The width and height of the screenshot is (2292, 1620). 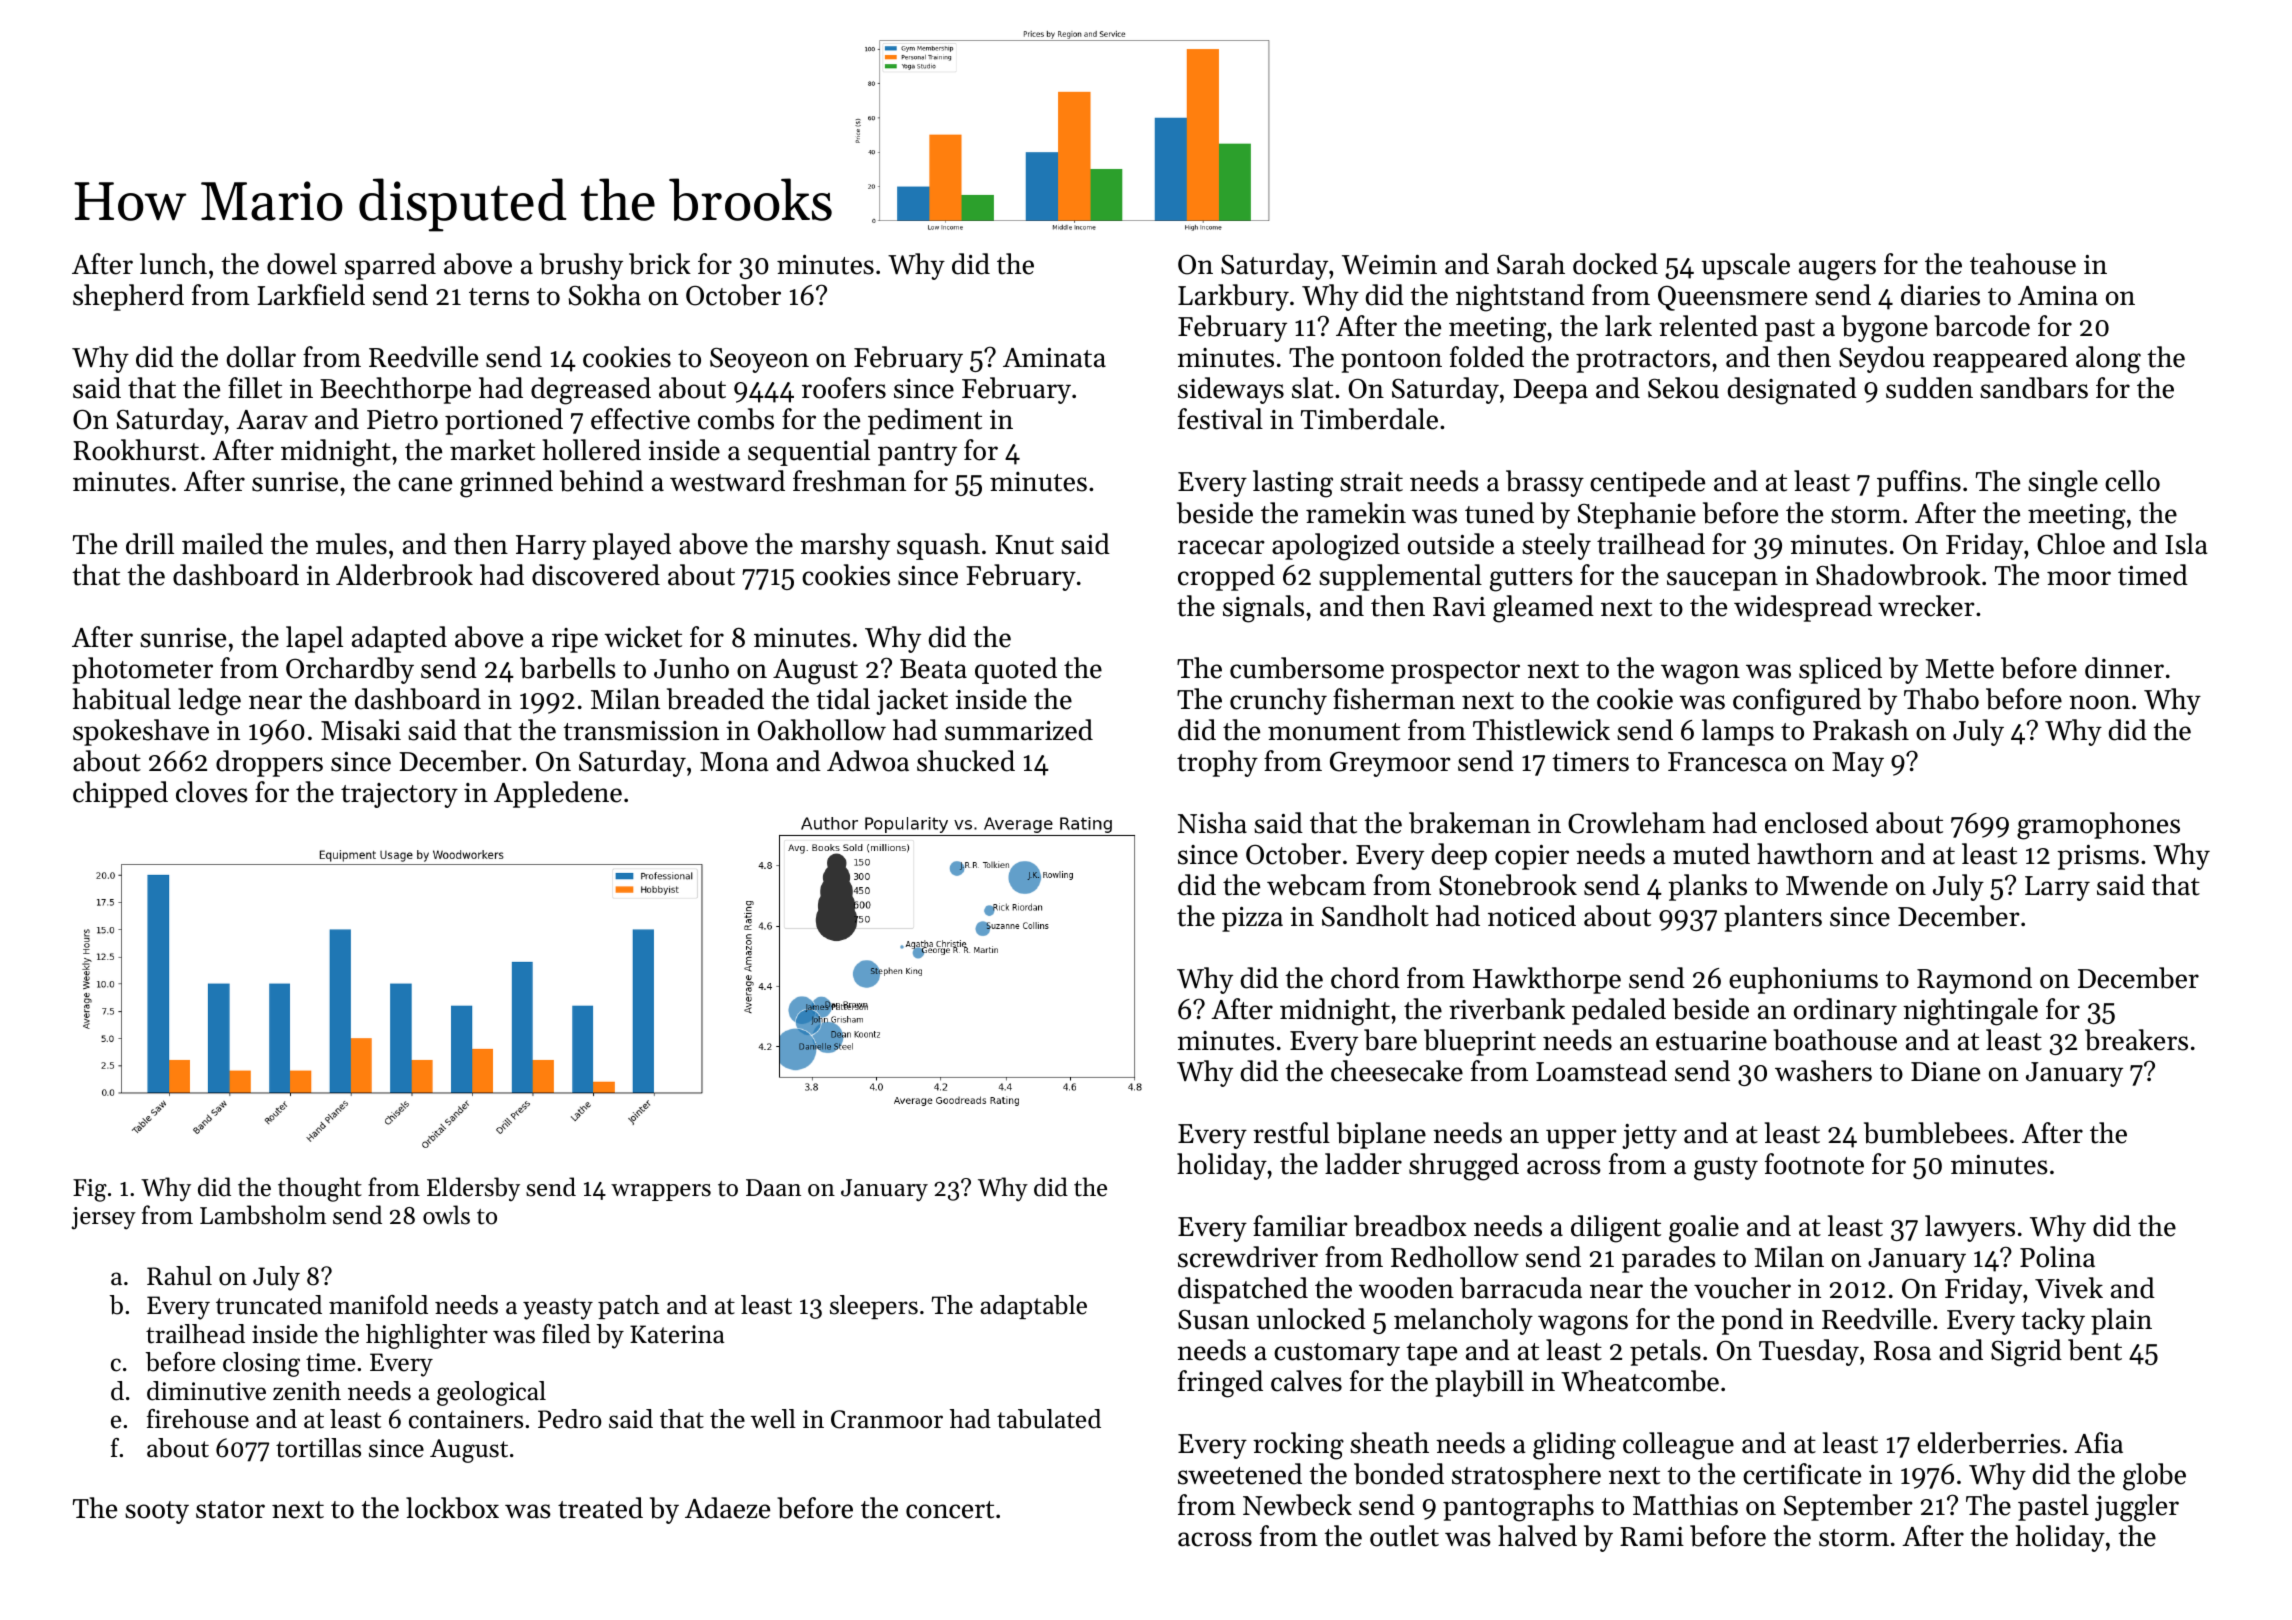 I want to click on webcam, so click(x=1316, y=885).
